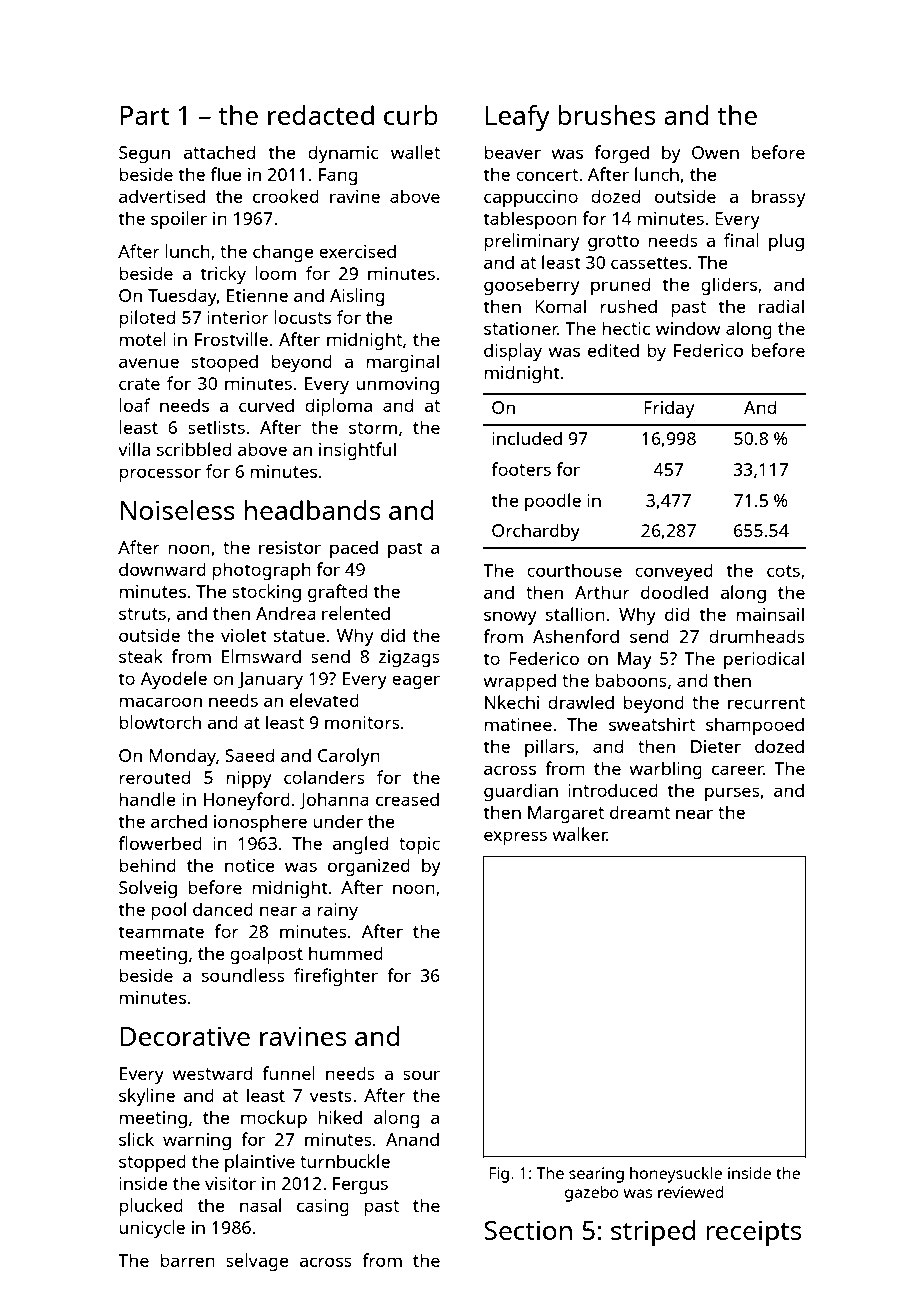 The width and height of the page is (924, 1308). Describe the element at coordinates (162, 569) in the page. I see `downward` at that location.
